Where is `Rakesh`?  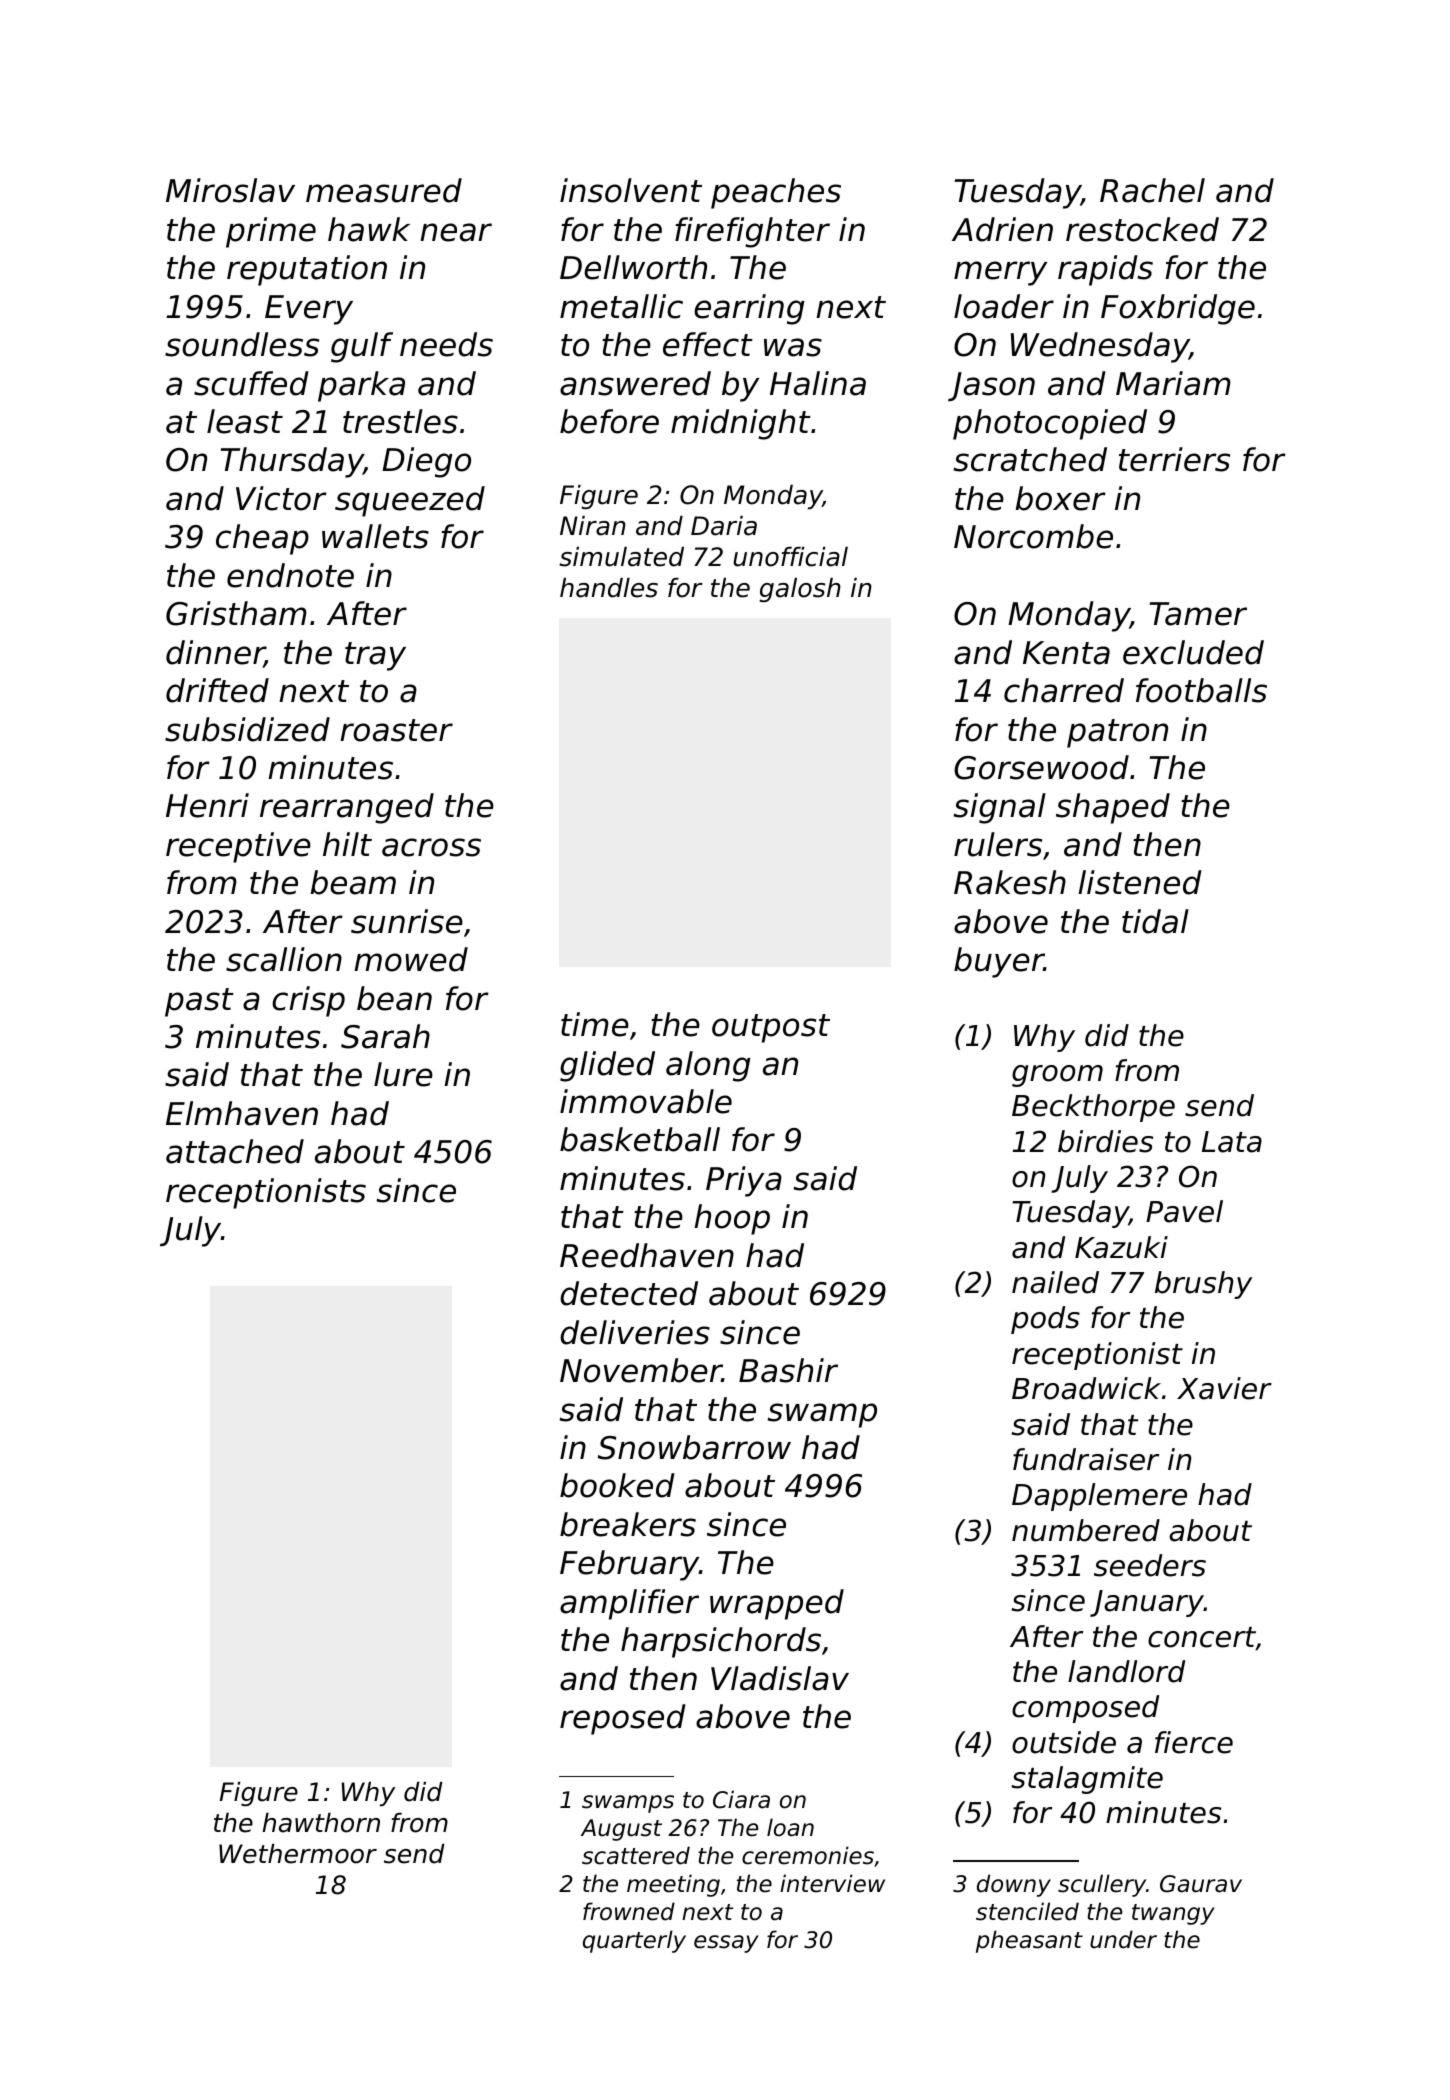
Rakesh is located at coordinates (1010, 882).
